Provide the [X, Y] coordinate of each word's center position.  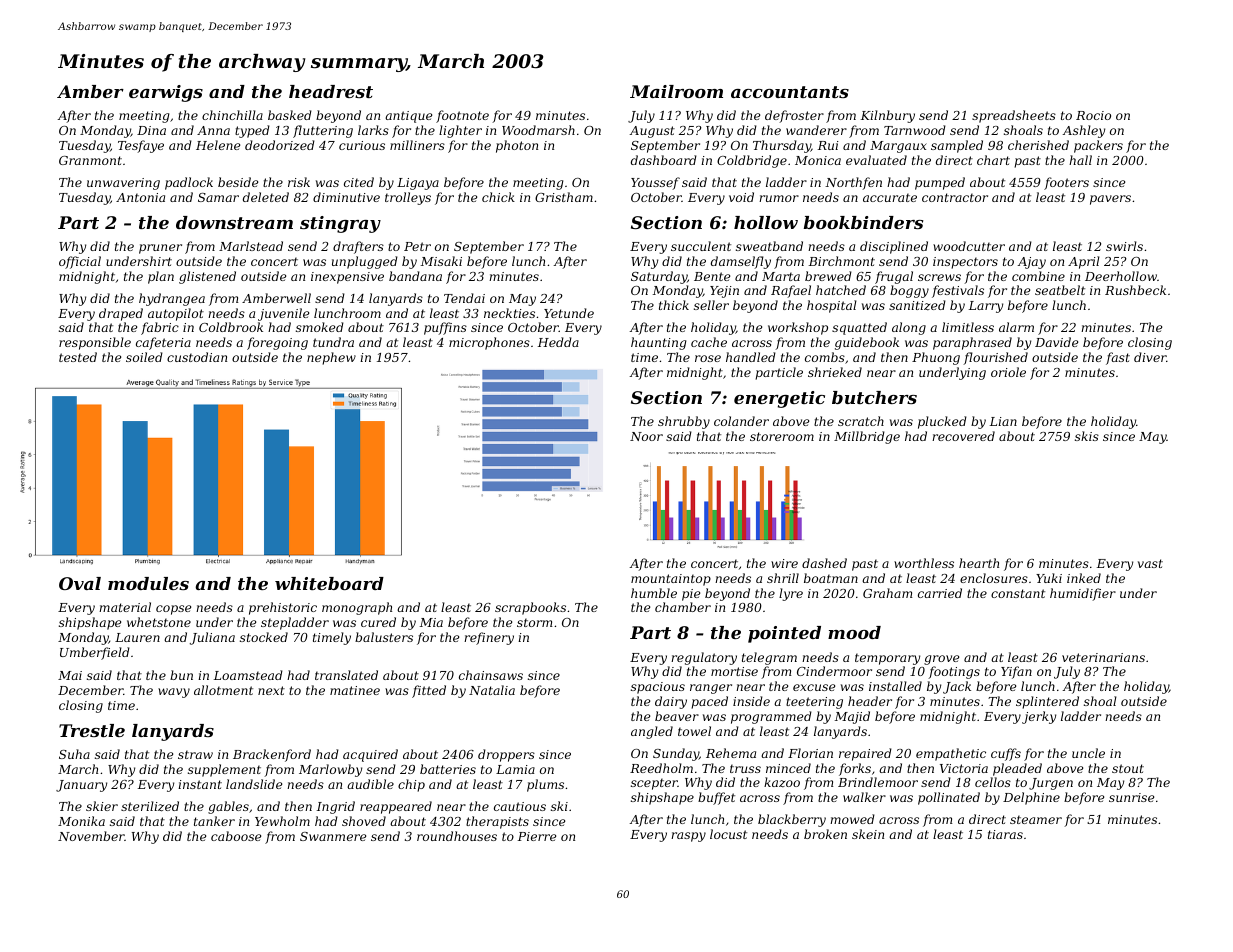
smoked [320, 327]
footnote [462, 116]
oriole [1008, 372]
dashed [824, 563]
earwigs [166, 93]
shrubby [684, 422]
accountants [790, 92]
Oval [80, 583]
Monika [81, 821]
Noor [646, 436]
